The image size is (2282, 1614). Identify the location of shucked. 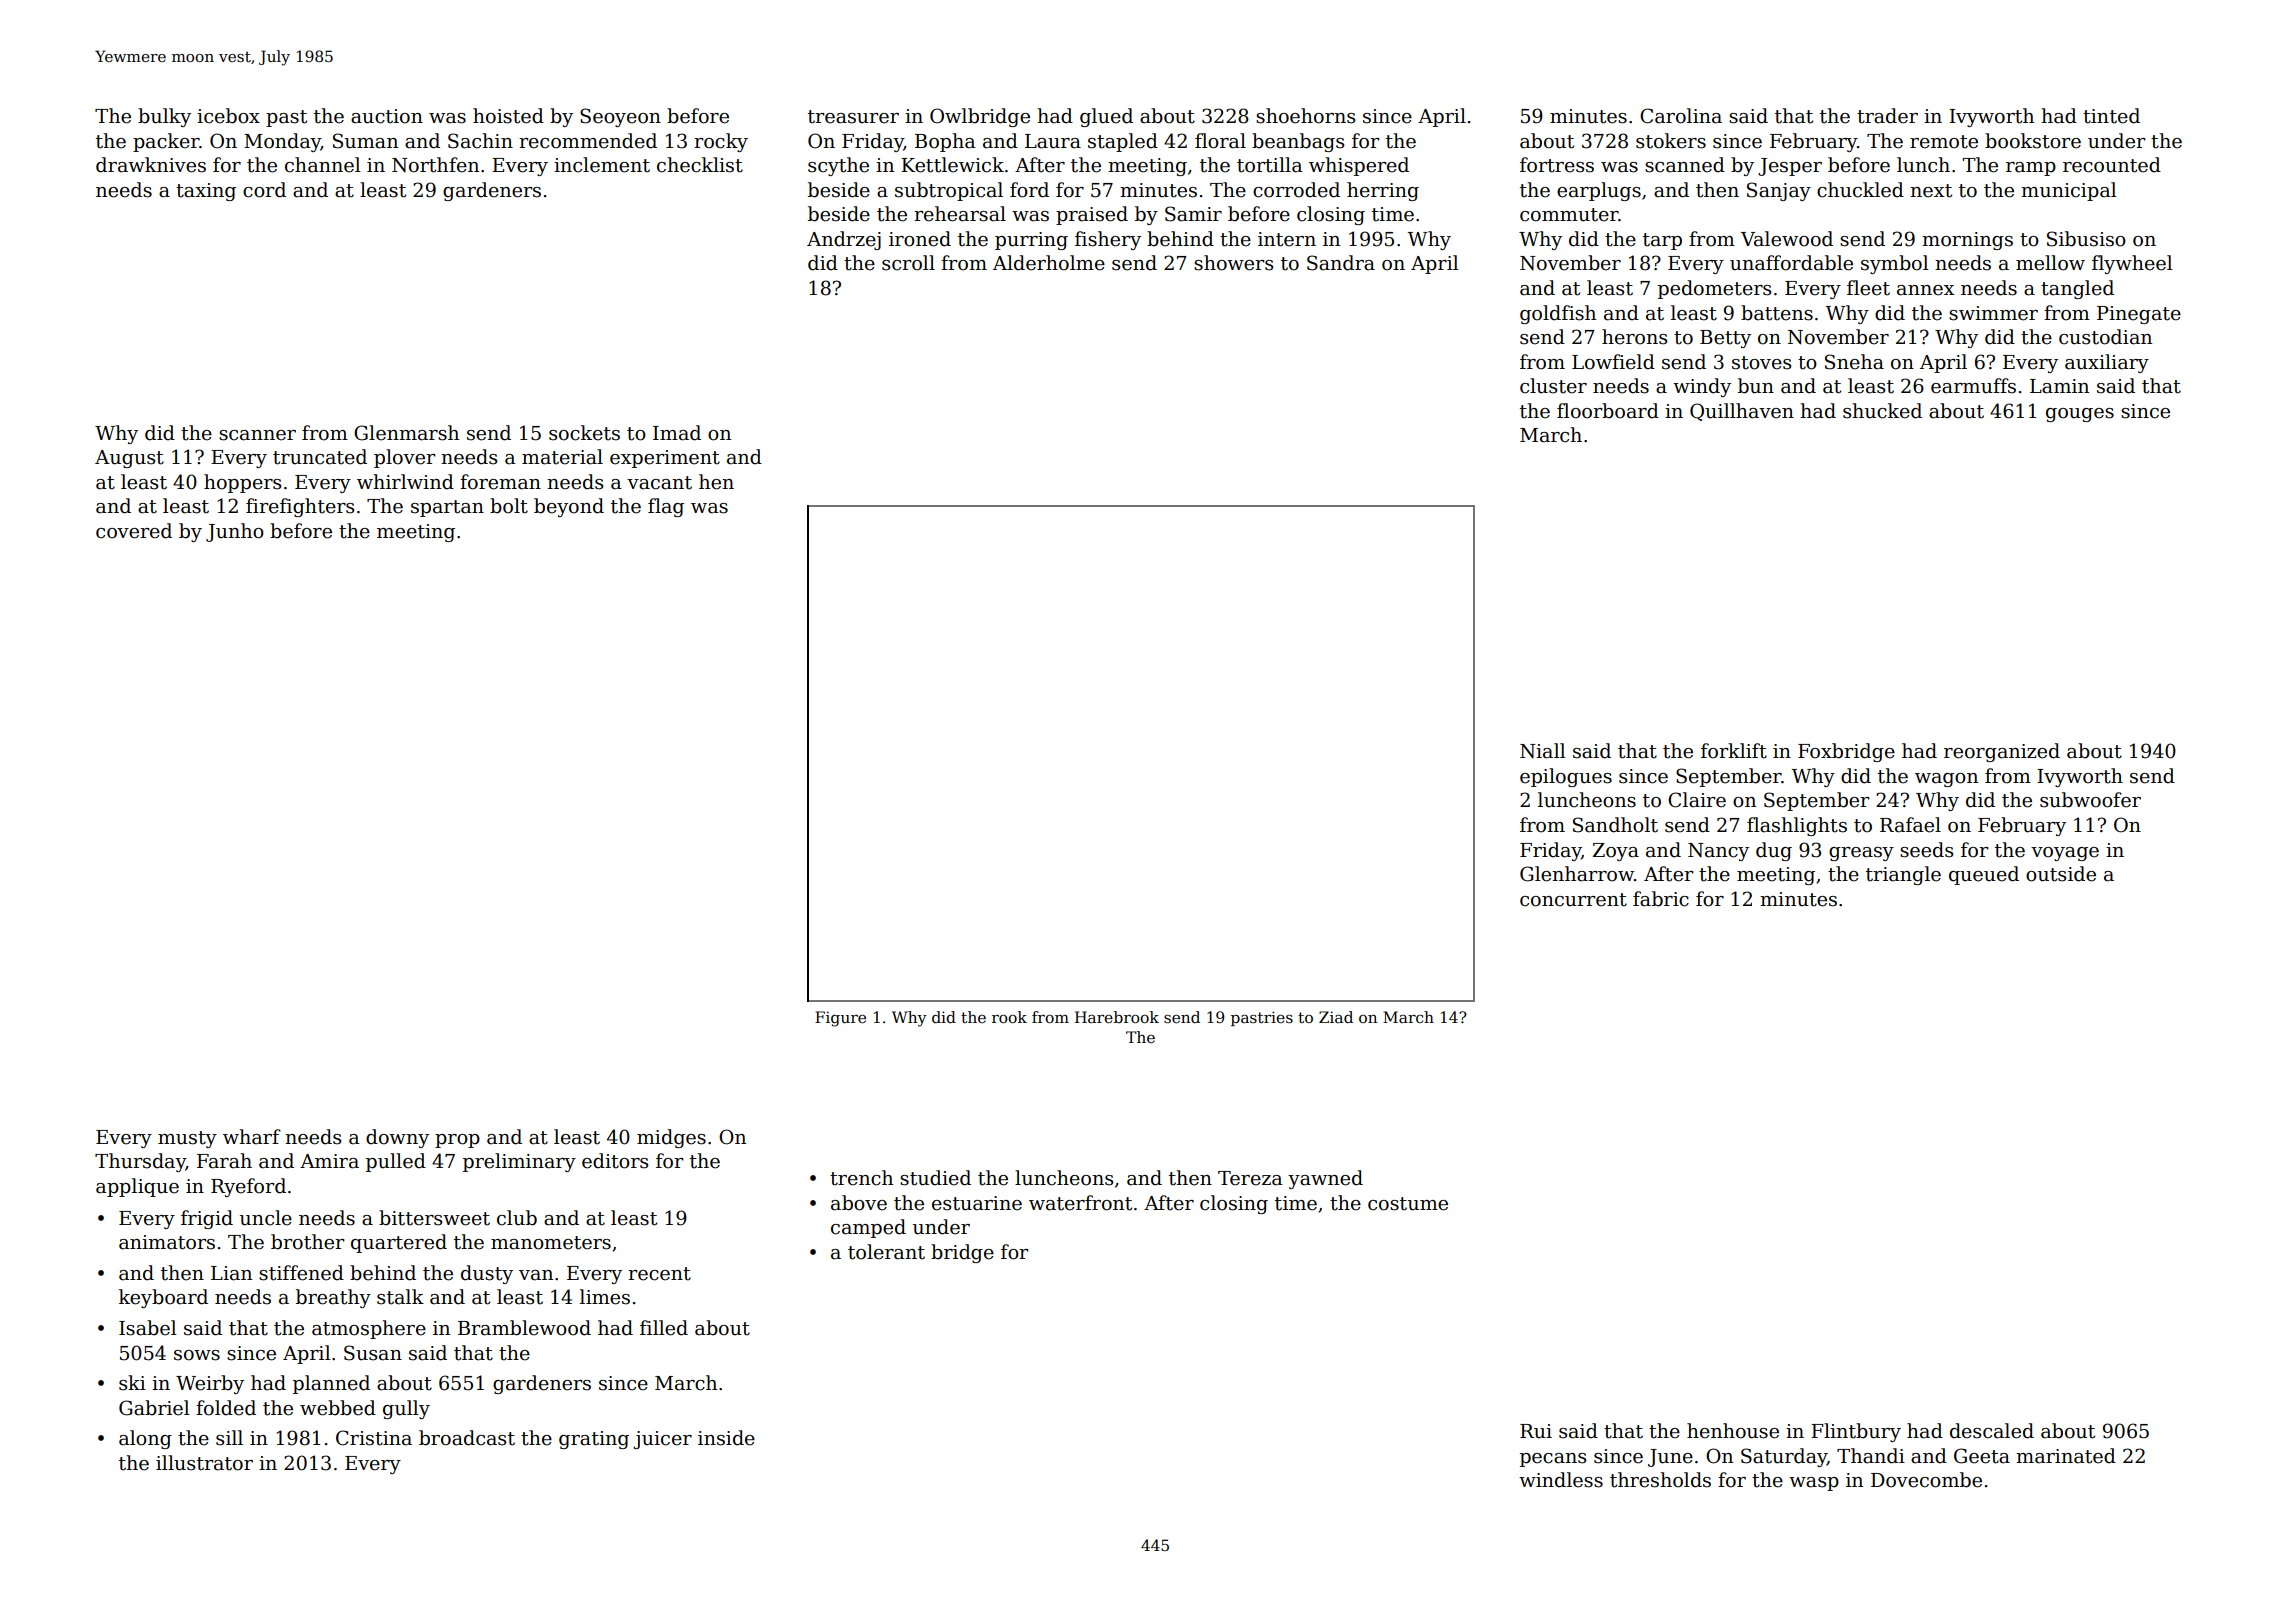
(1882, 411).
